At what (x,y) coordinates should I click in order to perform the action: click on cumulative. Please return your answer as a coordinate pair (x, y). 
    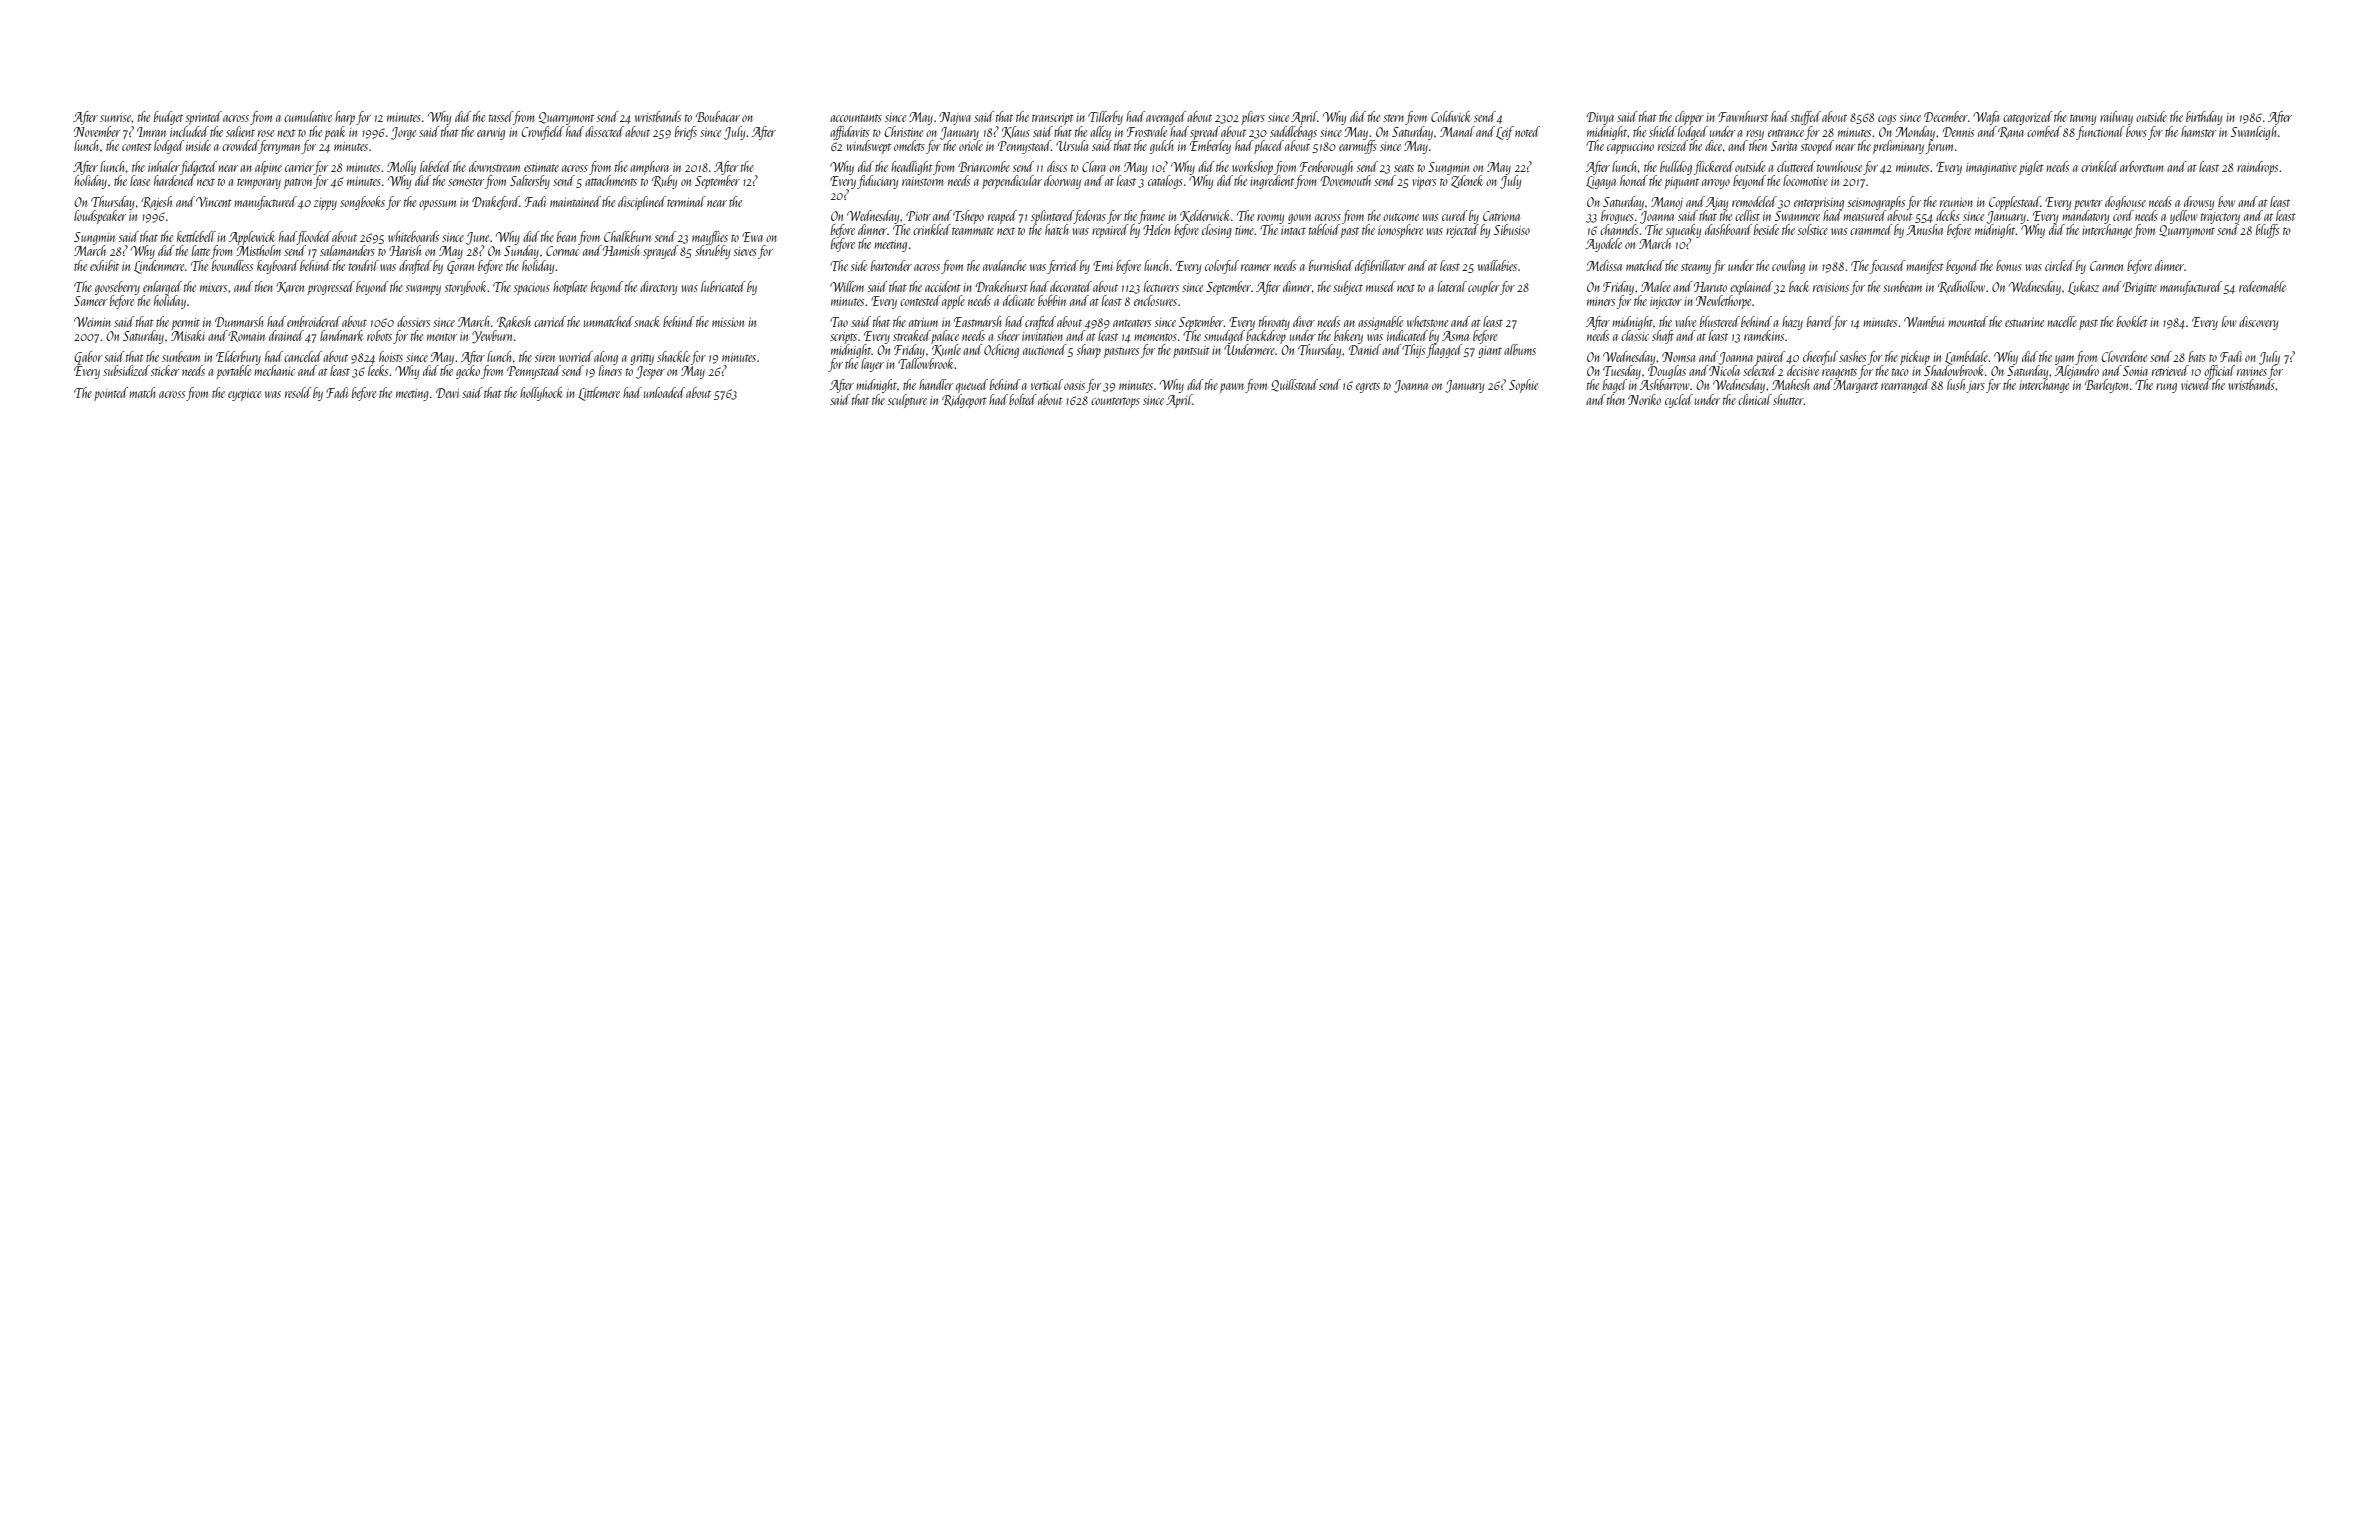
    Looking at the image, I should click on (308, 116).
